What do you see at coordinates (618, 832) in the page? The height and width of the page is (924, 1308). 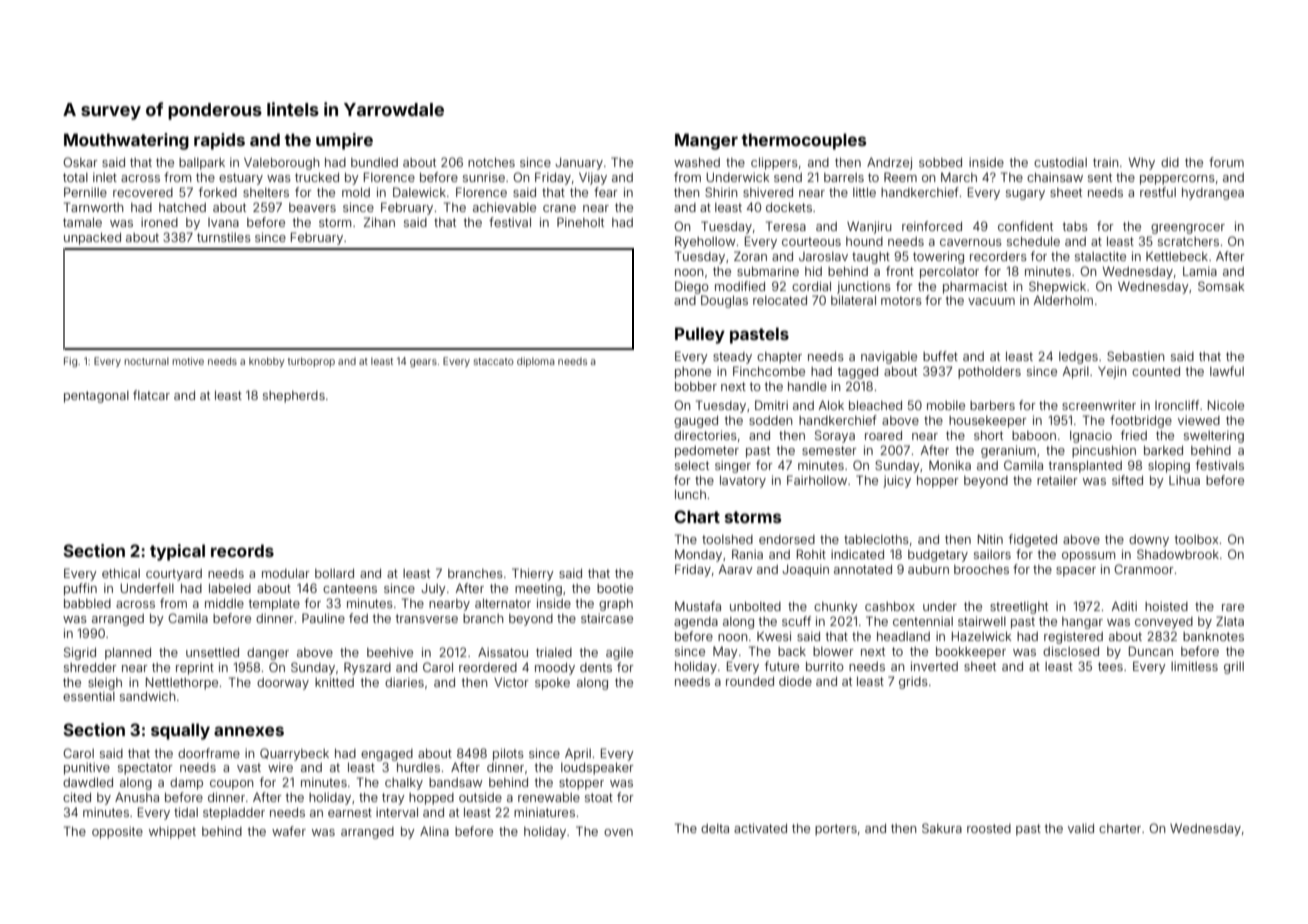 I see `oven` at bounding box center [618, 832].
